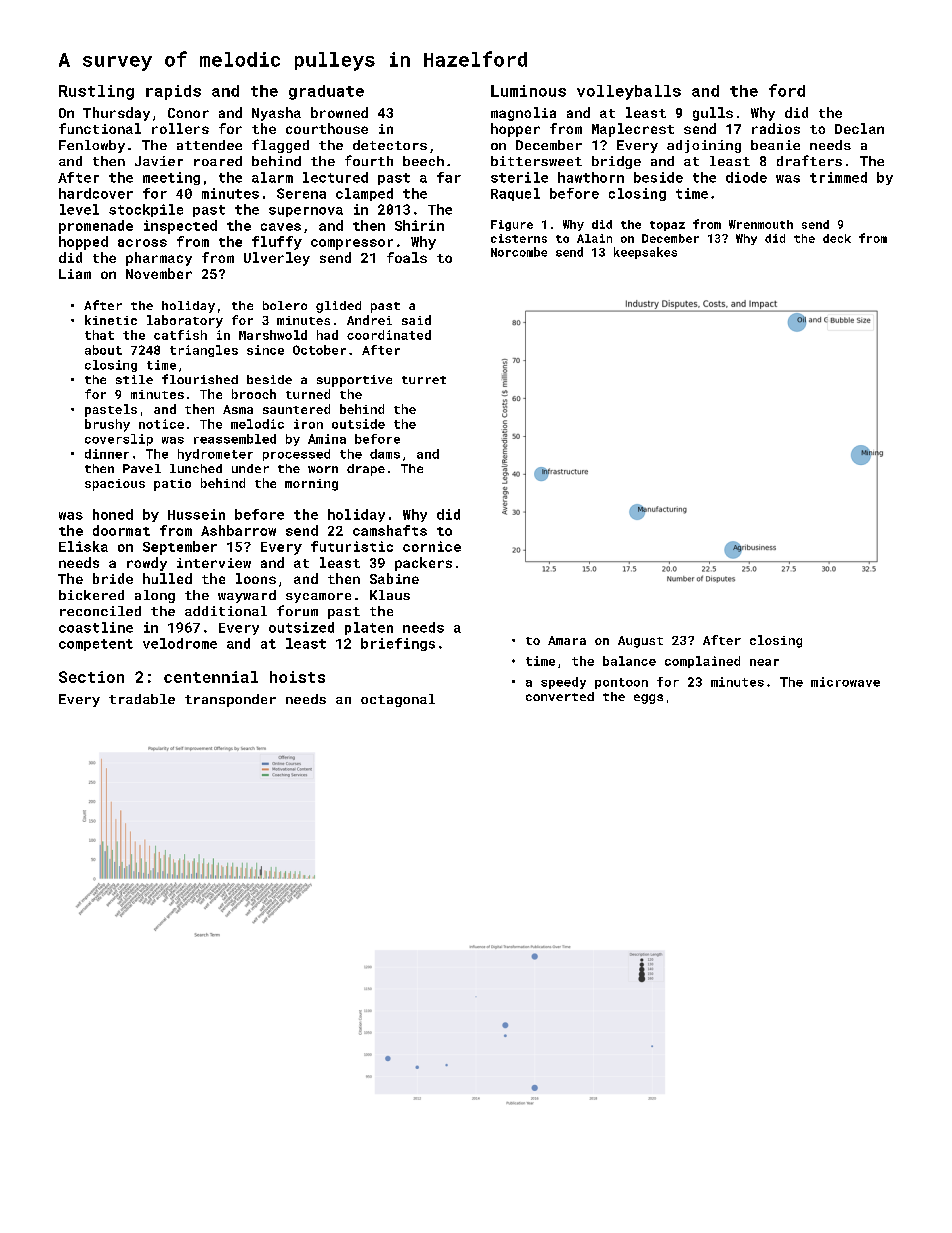  I want to click on packers, so click(423, 564).
